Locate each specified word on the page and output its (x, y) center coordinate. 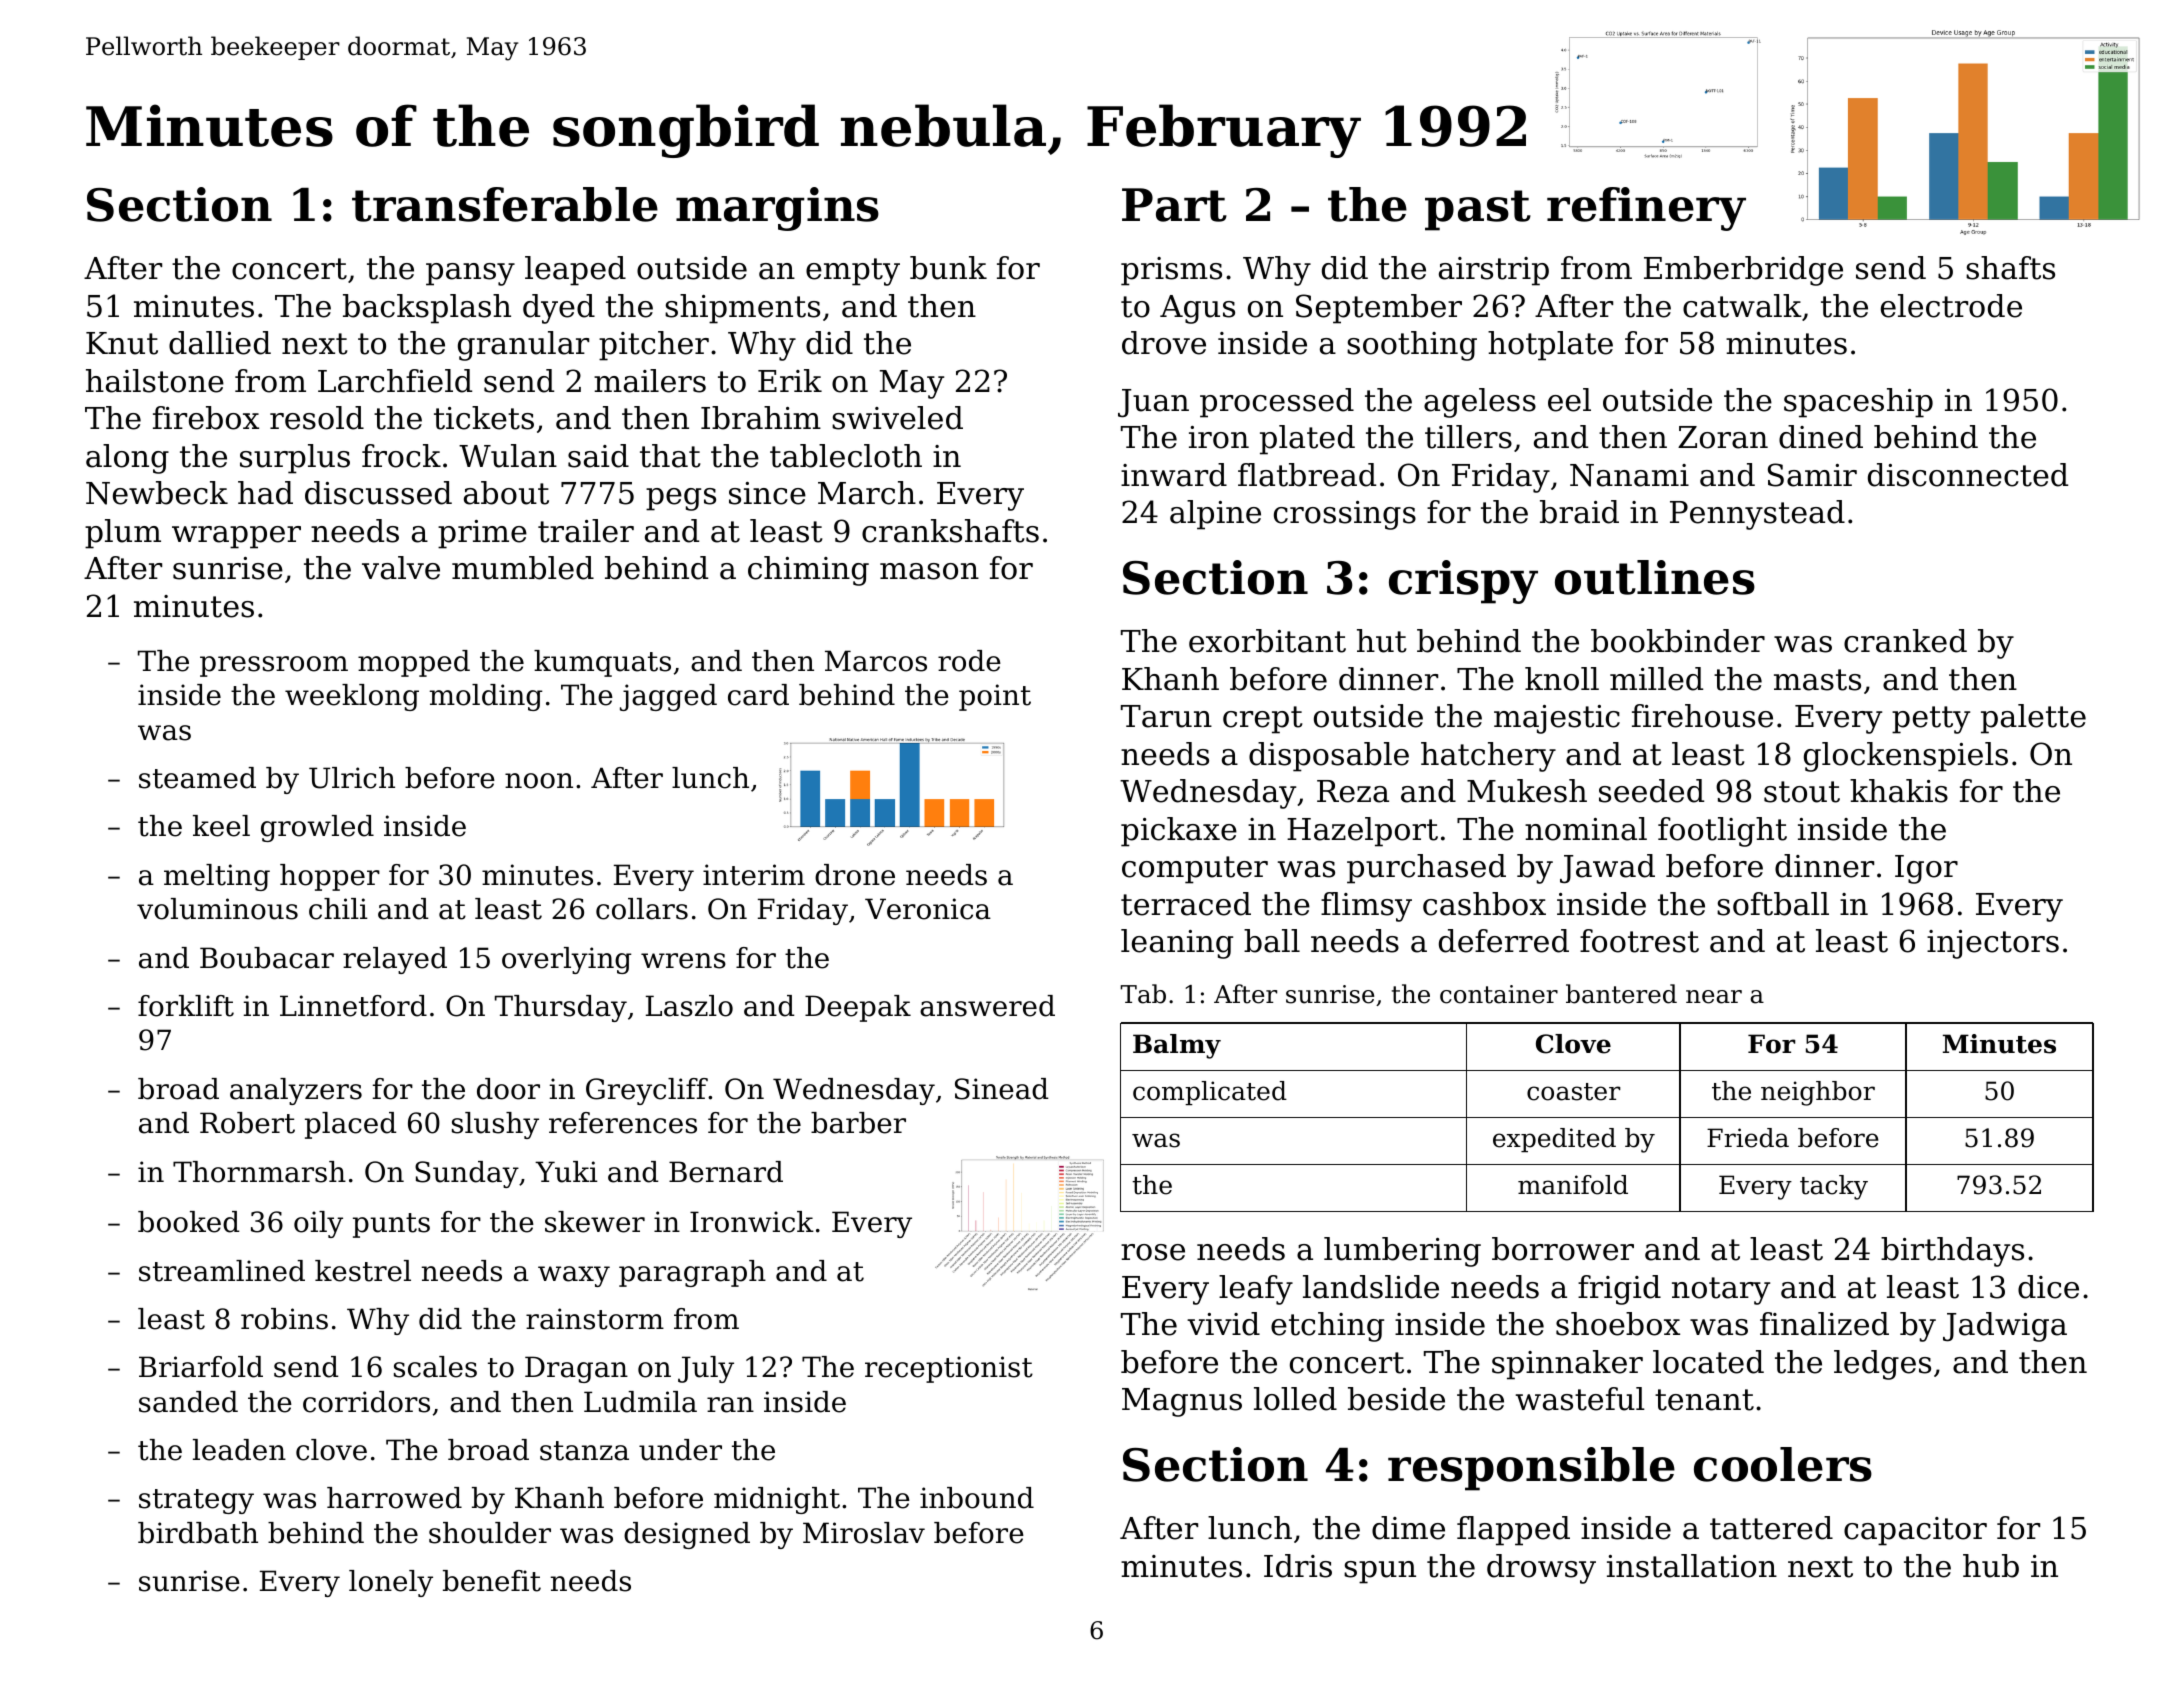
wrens (683, 961)
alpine (1215, 515)
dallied (220, 343)
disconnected (1968, 475)
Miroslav (864, 1533)
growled (317, 828)
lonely (391, 1583)
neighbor (1818, 1093)
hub (1991, 1566)
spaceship (1858, 403)
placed (351, 1125)
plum (123, 534)
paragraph (692, 1273)
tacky (1834, 1187)
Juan (1153, 403)
